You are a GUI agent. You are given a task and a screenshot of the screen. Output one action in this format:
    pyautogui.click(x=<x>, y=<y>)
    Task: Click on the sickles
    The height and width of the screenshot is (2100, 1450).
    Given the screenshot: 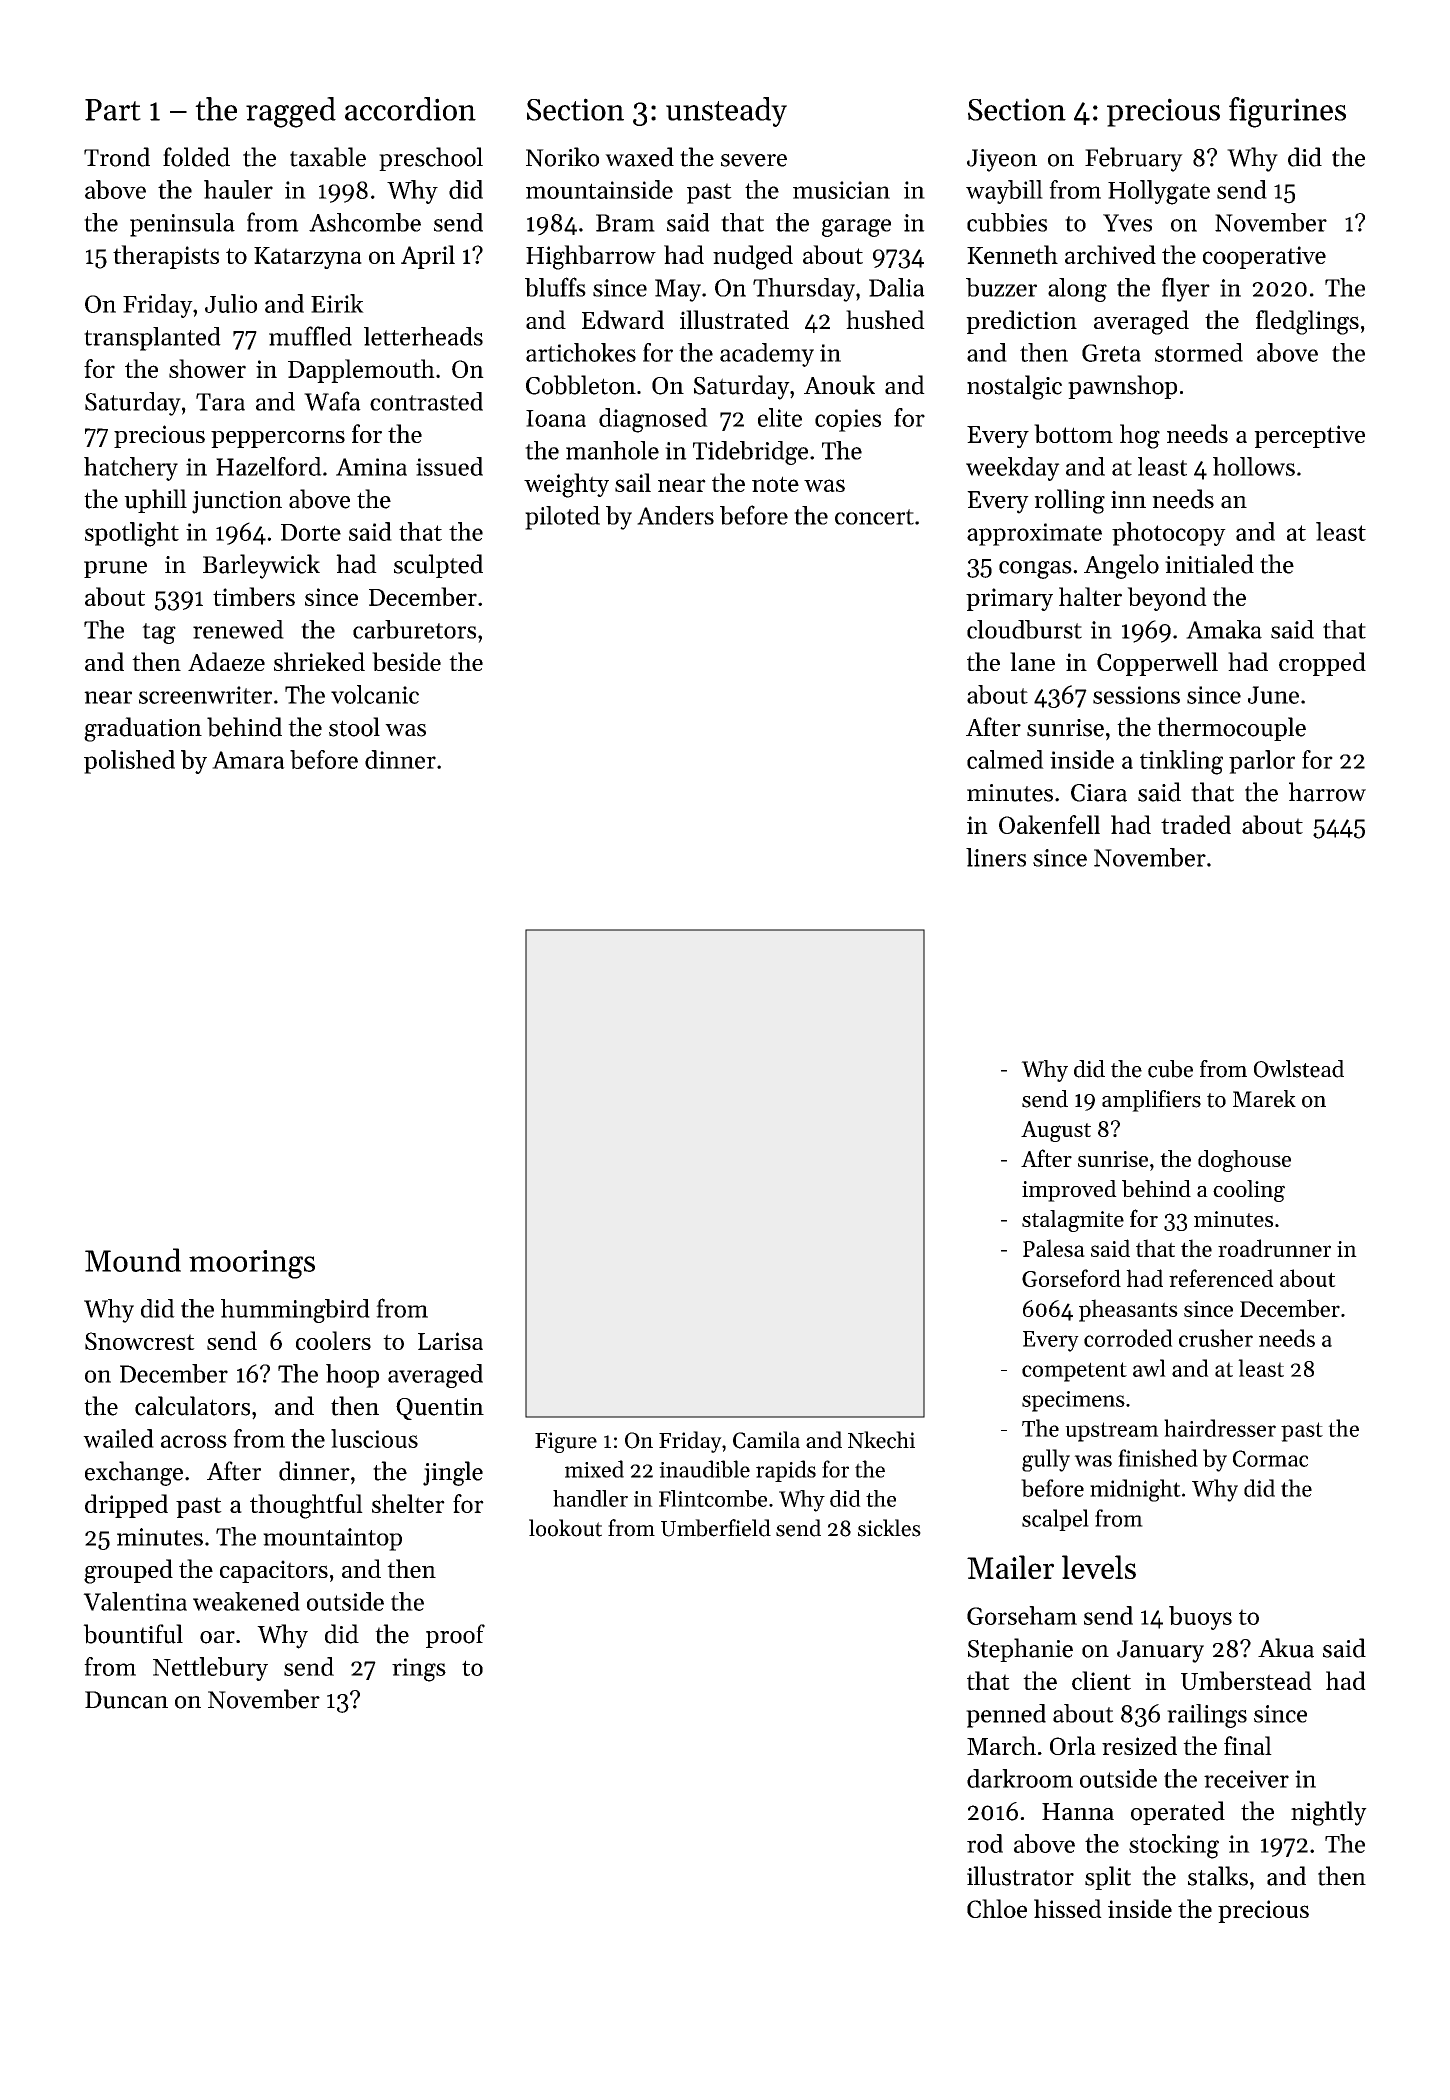 What is the action you would take?
    pyautogui.click(x=889, y=1528)
